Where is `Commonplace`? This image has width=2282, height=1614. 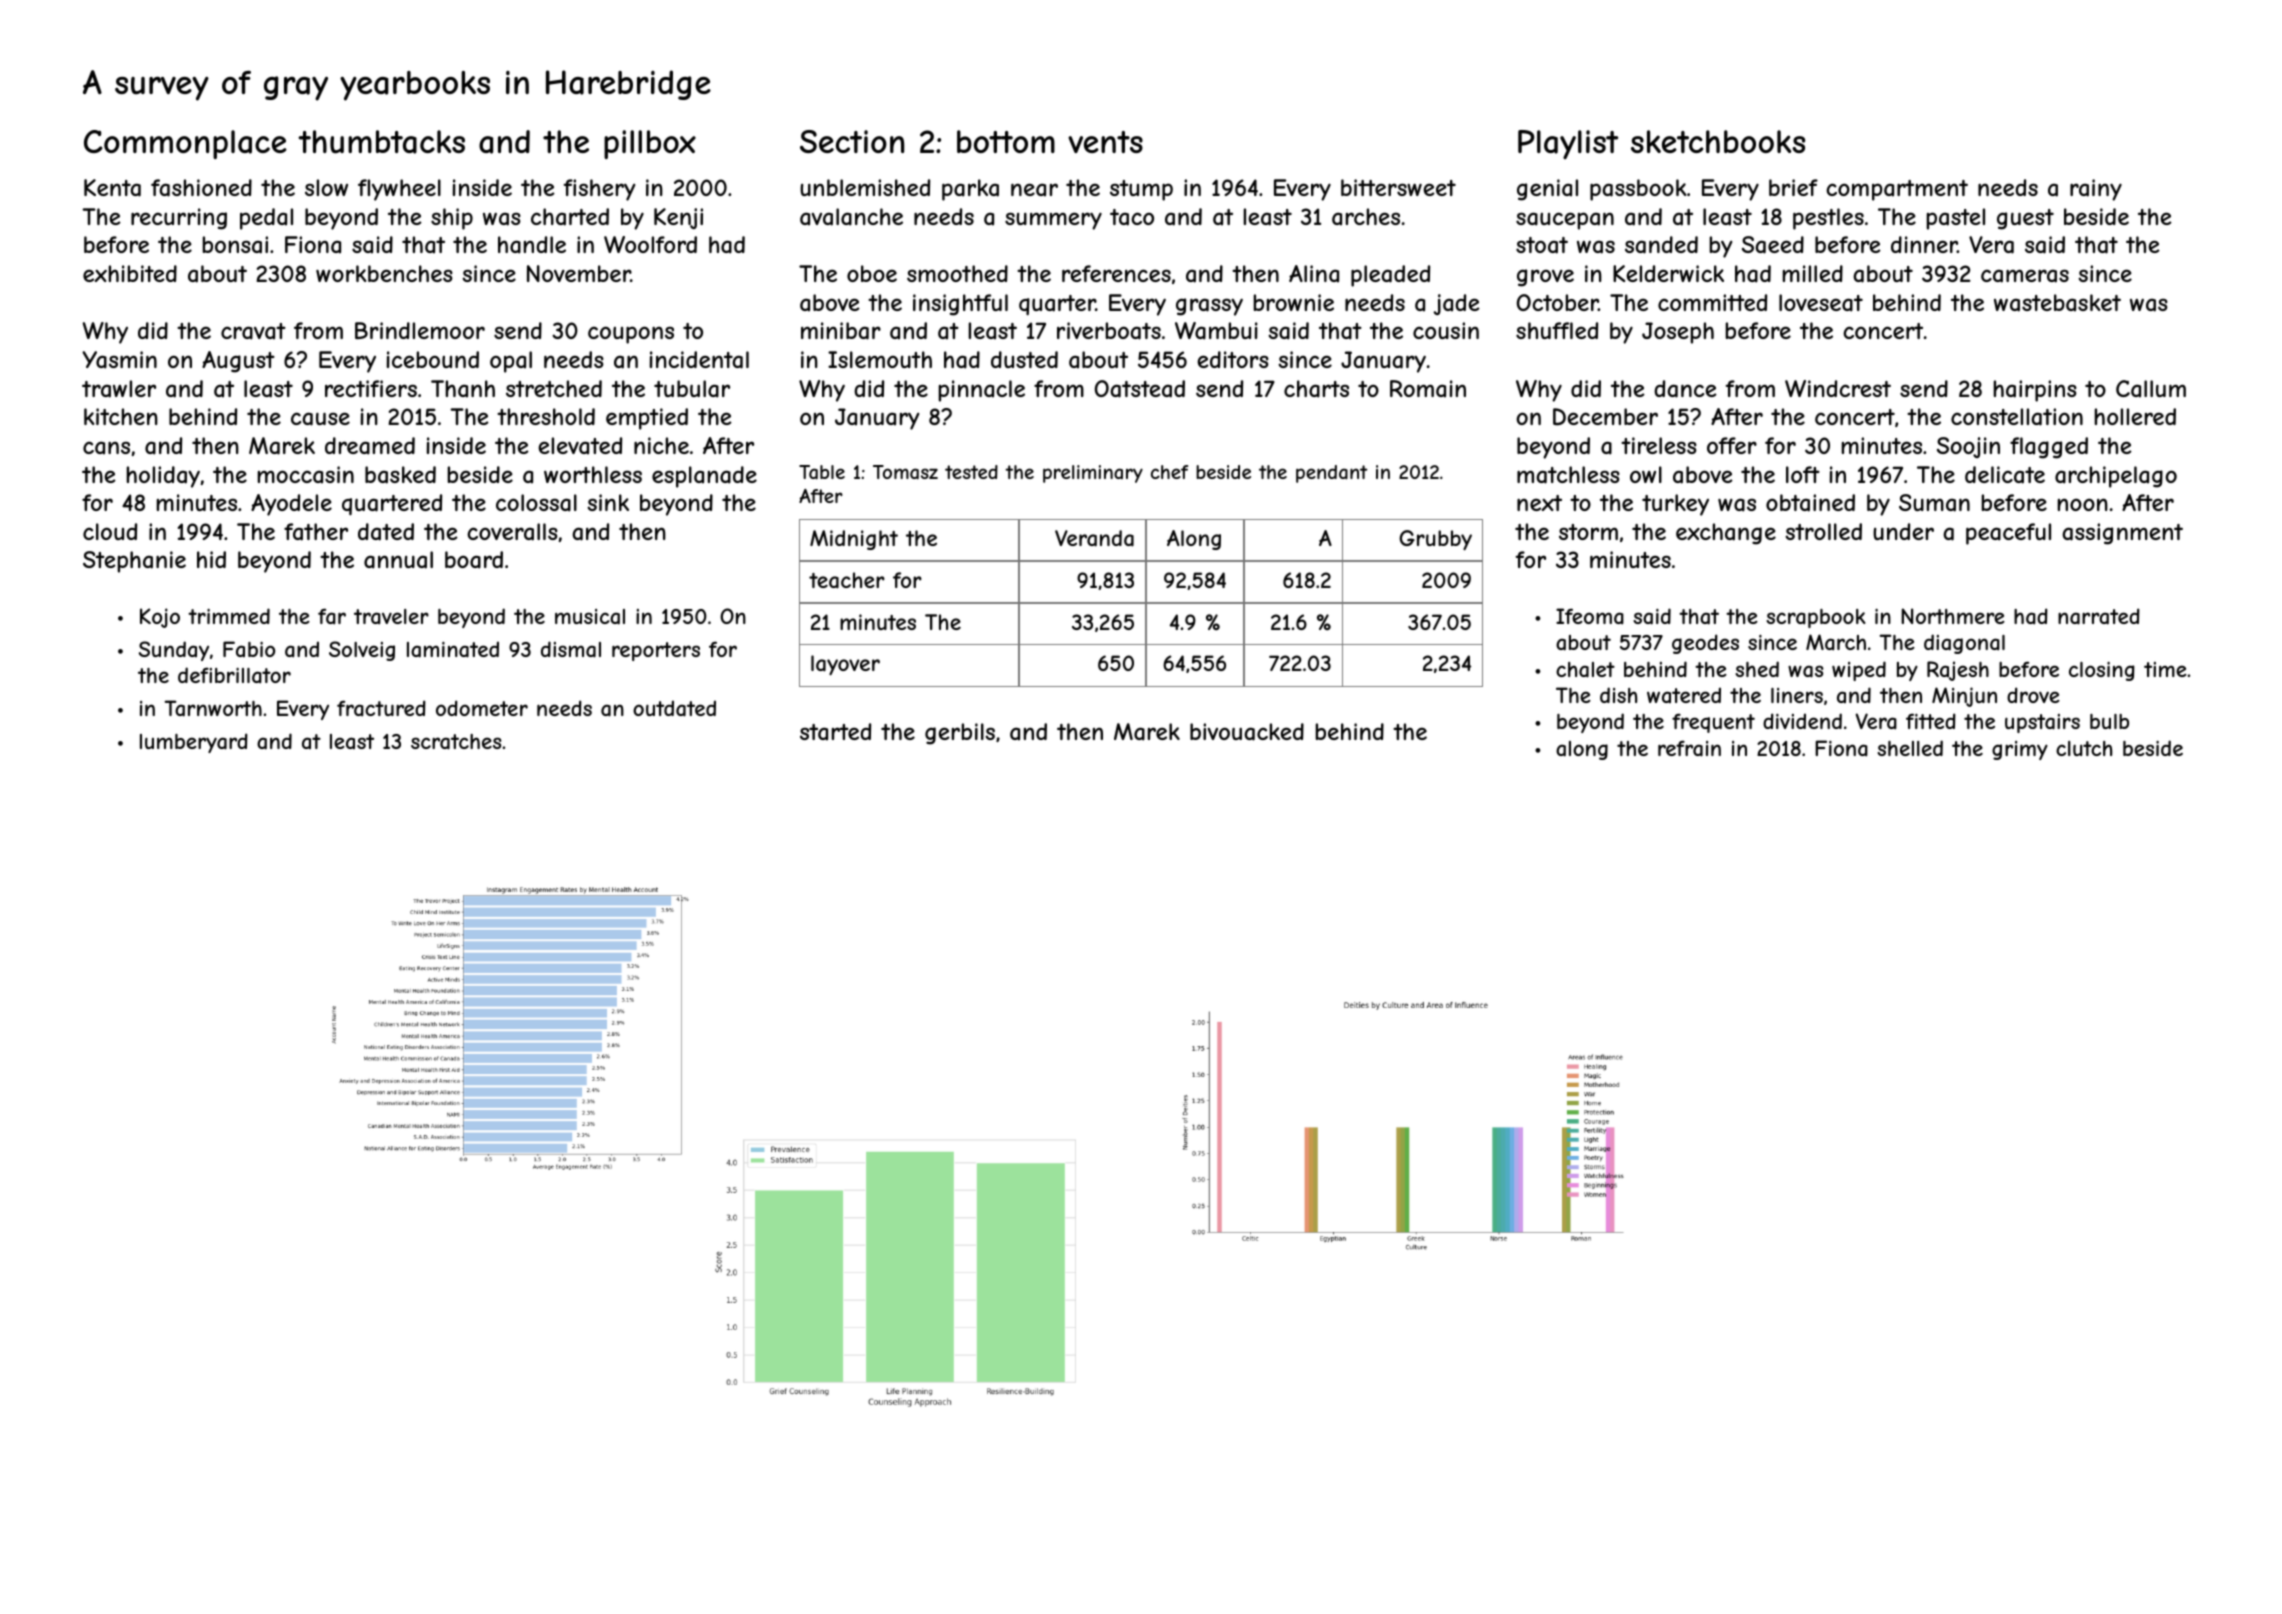 Commonplace is located at coordinates (185, 144).
